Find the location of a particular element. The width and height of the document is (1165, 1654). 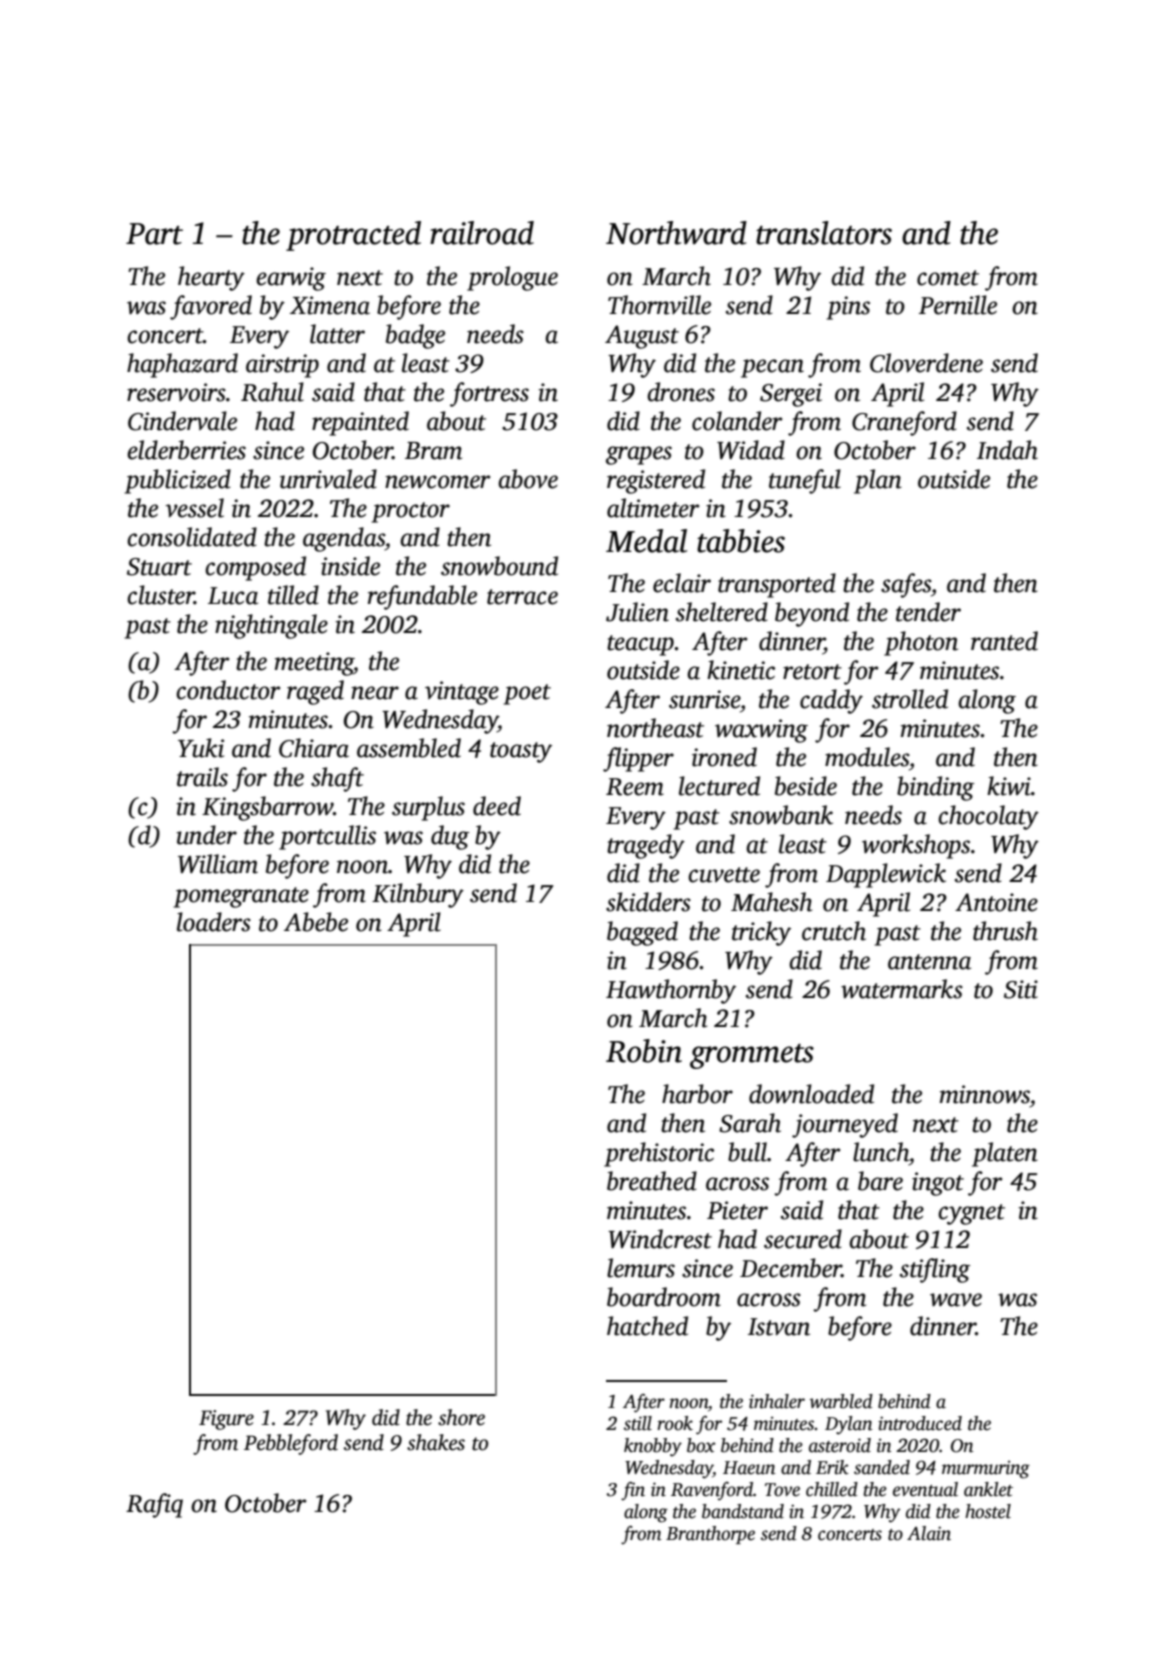

Figure is located at coordinates (226, 1420).
